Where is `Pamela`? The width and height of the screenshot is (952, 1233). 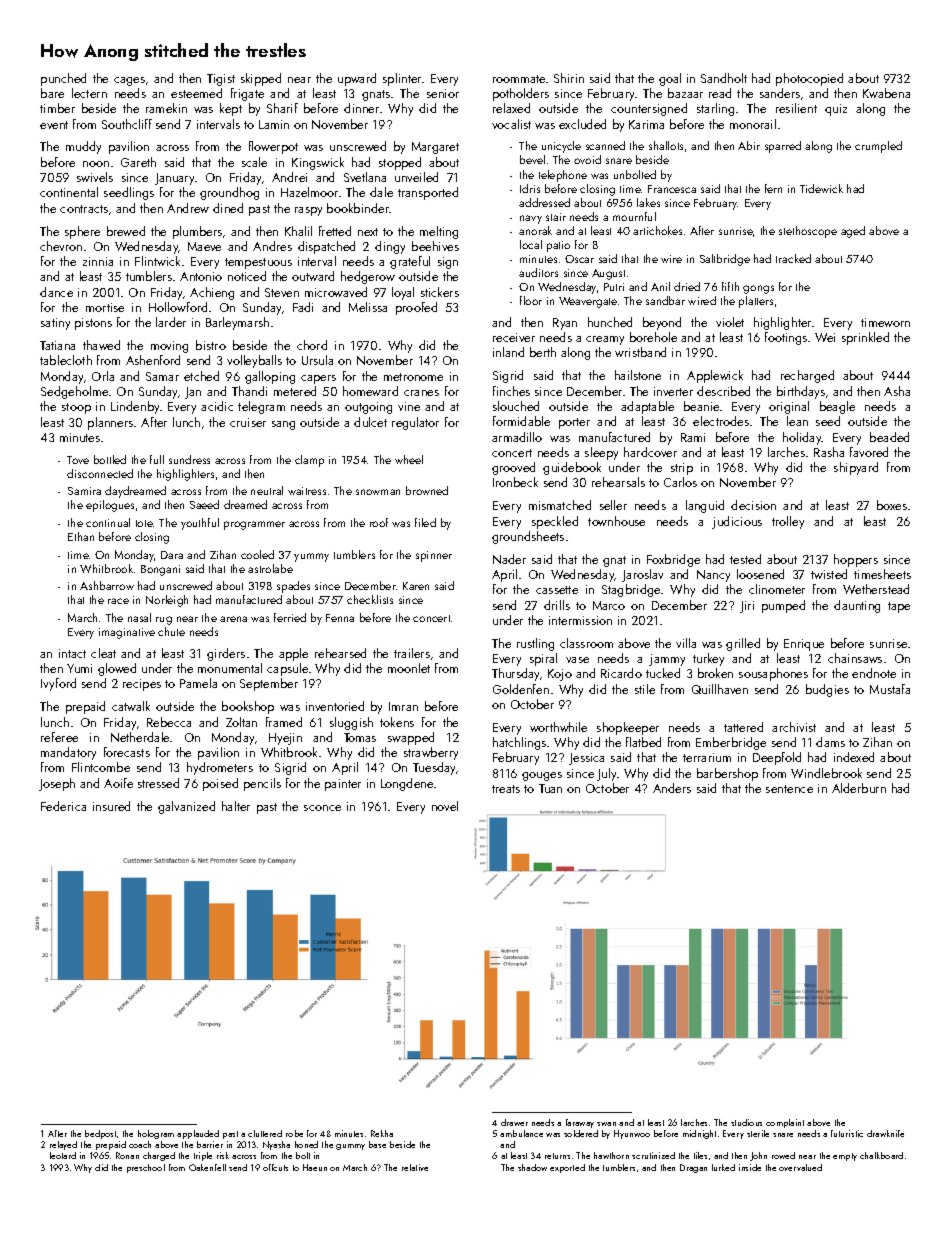
Pamela is located at coordinates (198, 683).
